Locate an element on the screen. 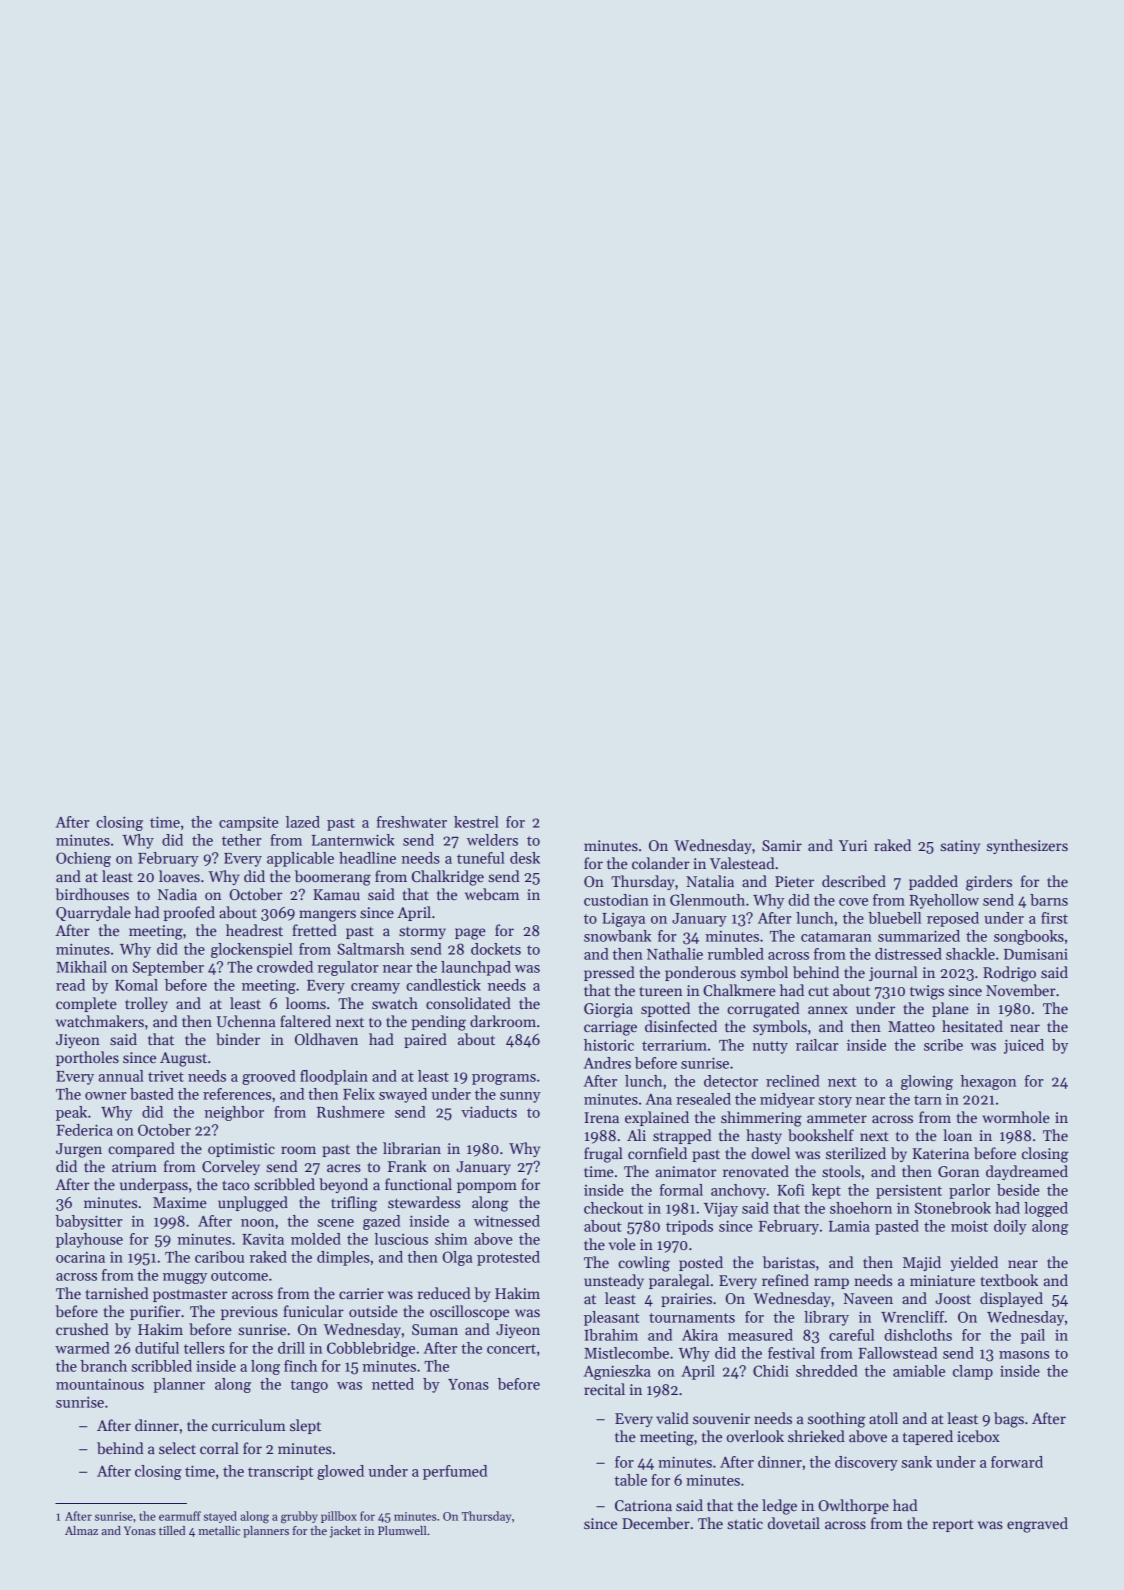  synthesizers is located at coordinates (1027, 846).
